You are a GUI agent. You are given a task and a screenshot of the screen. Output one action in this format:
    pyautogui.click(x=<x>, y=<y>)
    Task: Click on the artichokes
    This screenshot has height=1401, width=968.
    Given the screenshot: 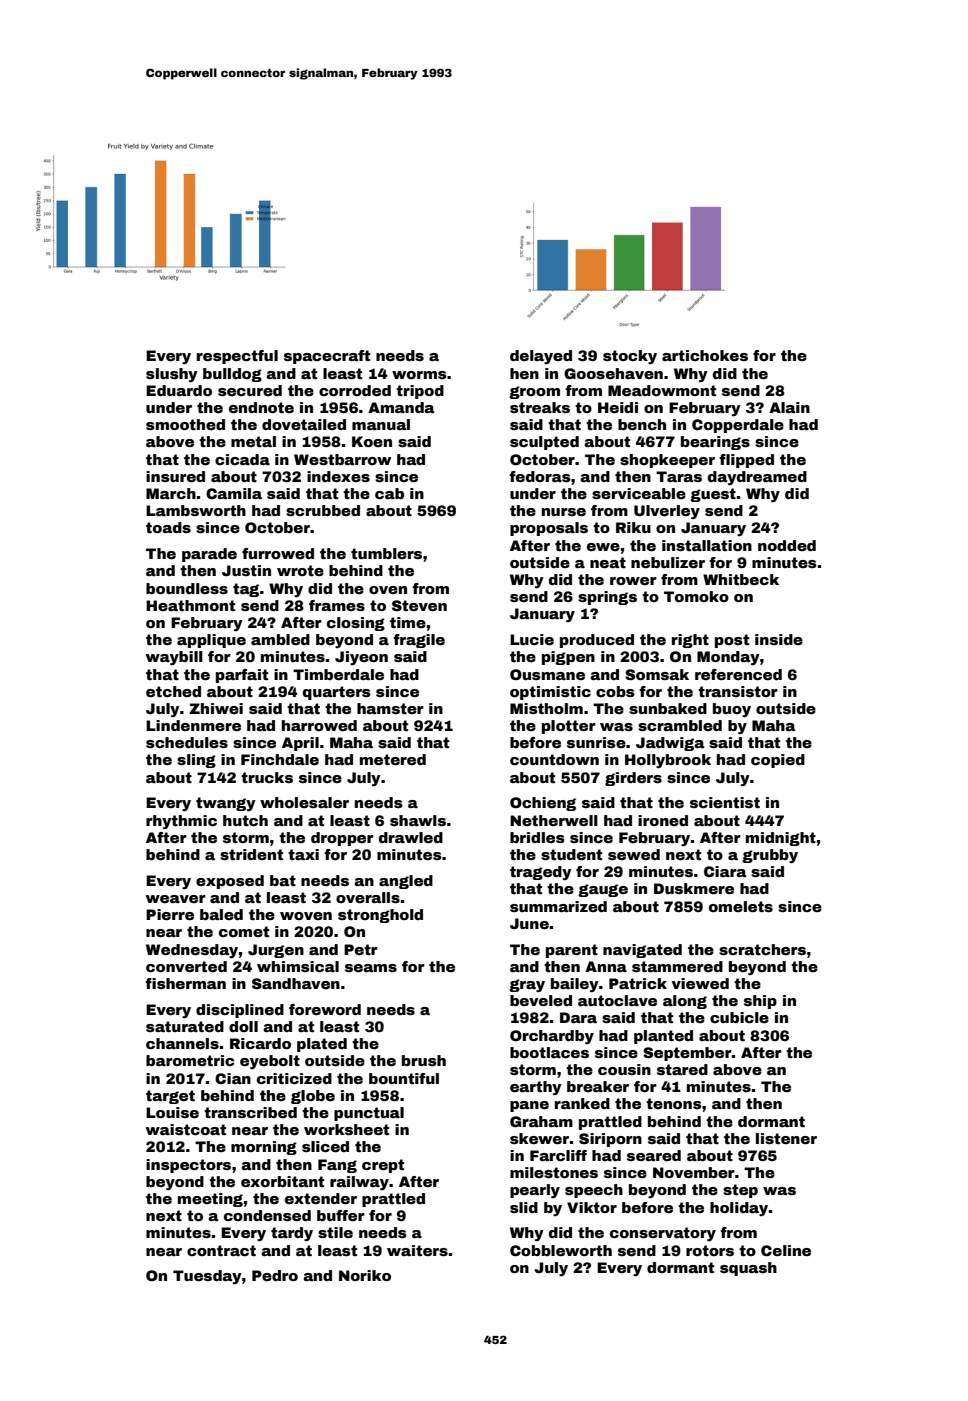 What is the action you would take?
    pyautogui.click(x=705, y=355)
